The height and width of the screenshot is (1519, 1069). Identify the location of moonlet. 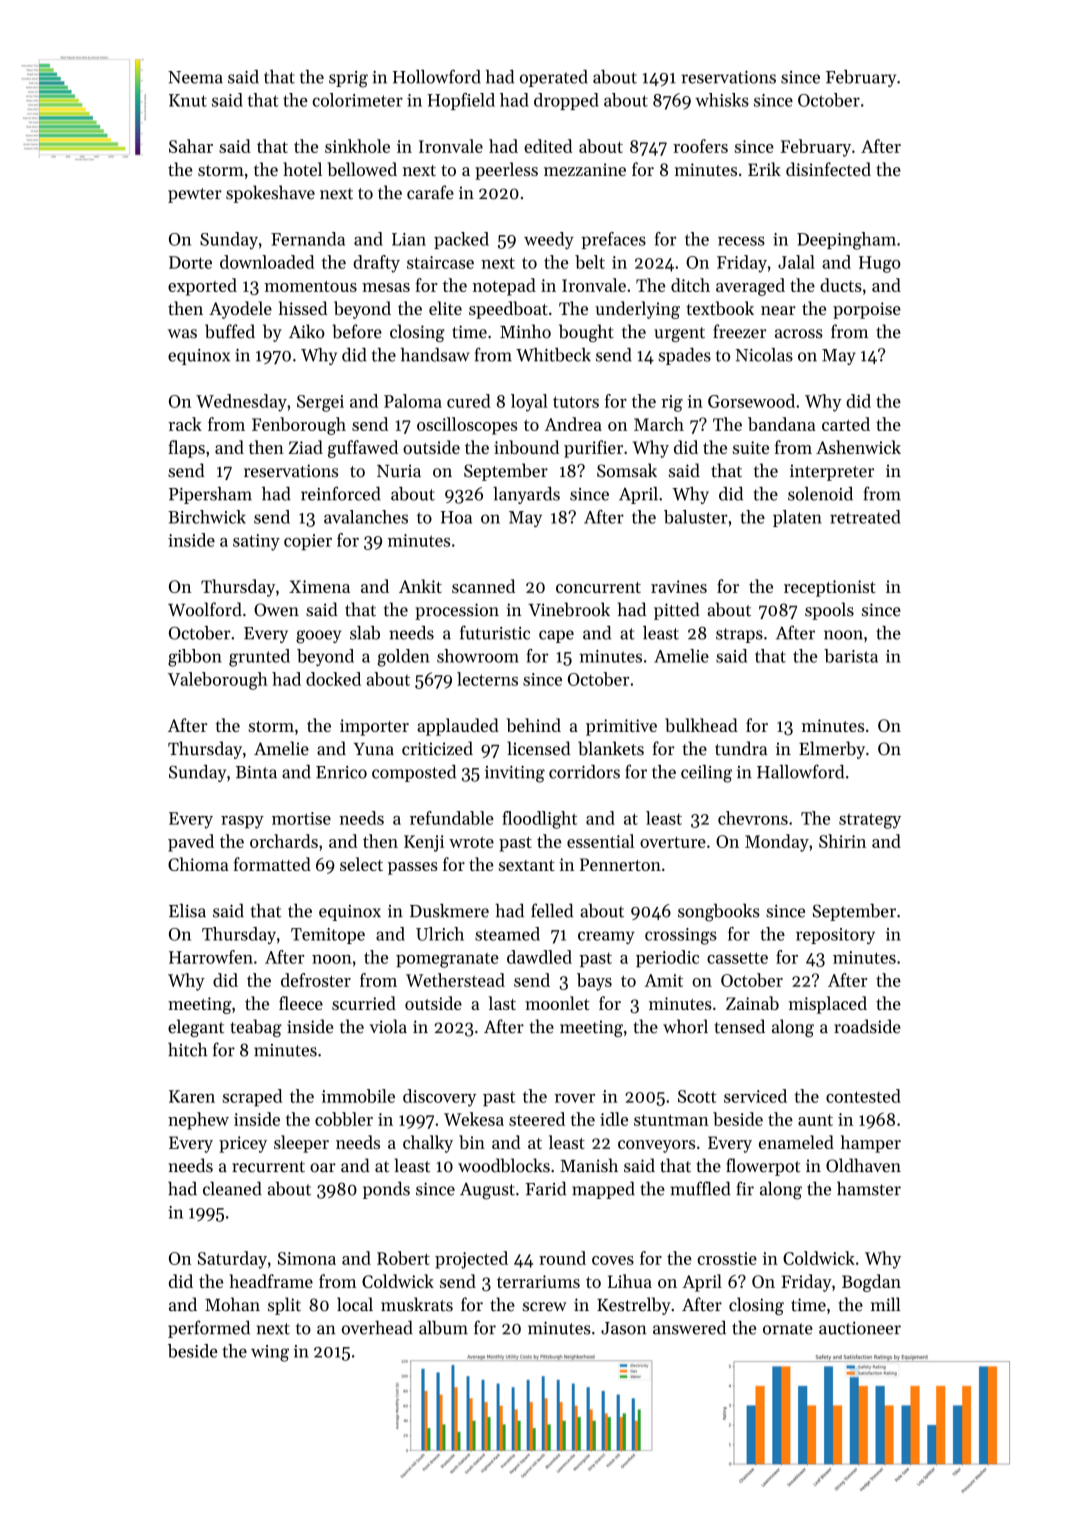
(557, 1003).
